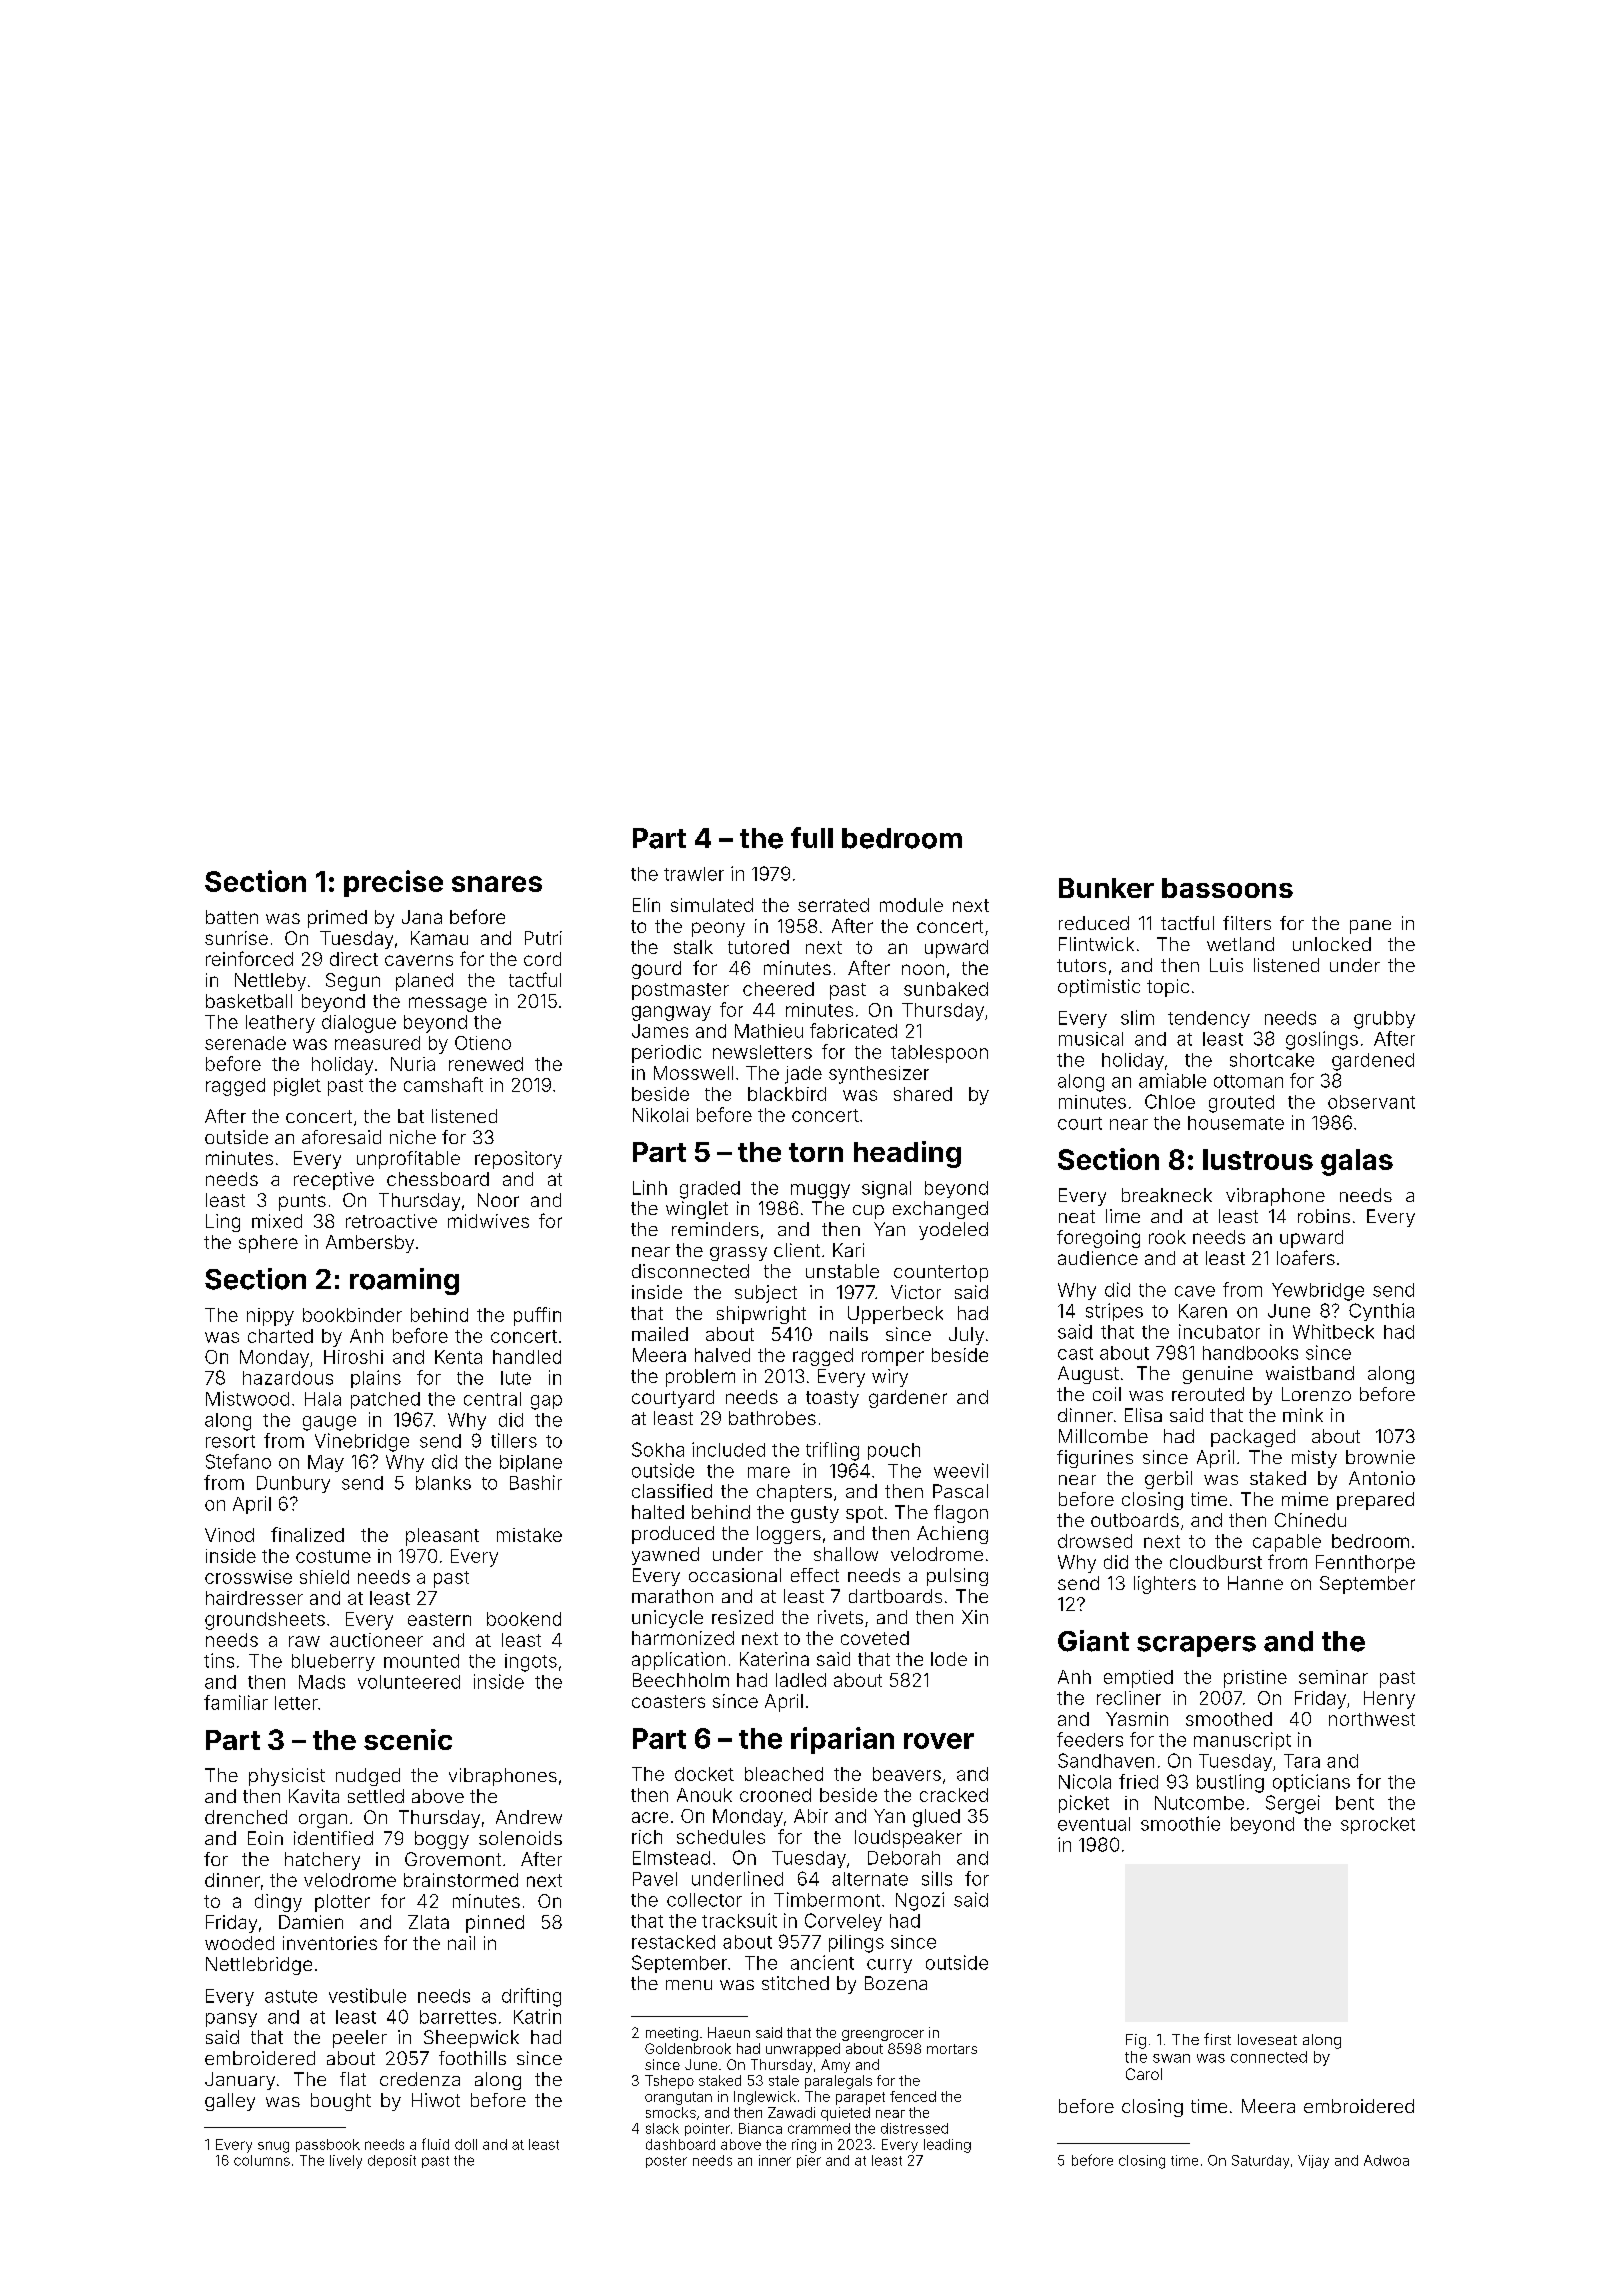 Image resolution: width=1620 pixels, height=2292 pixels. What do you see at coordinates (1180, 1823) in the page?
I see `smoothie` at bounding box center [1180, 1823].
